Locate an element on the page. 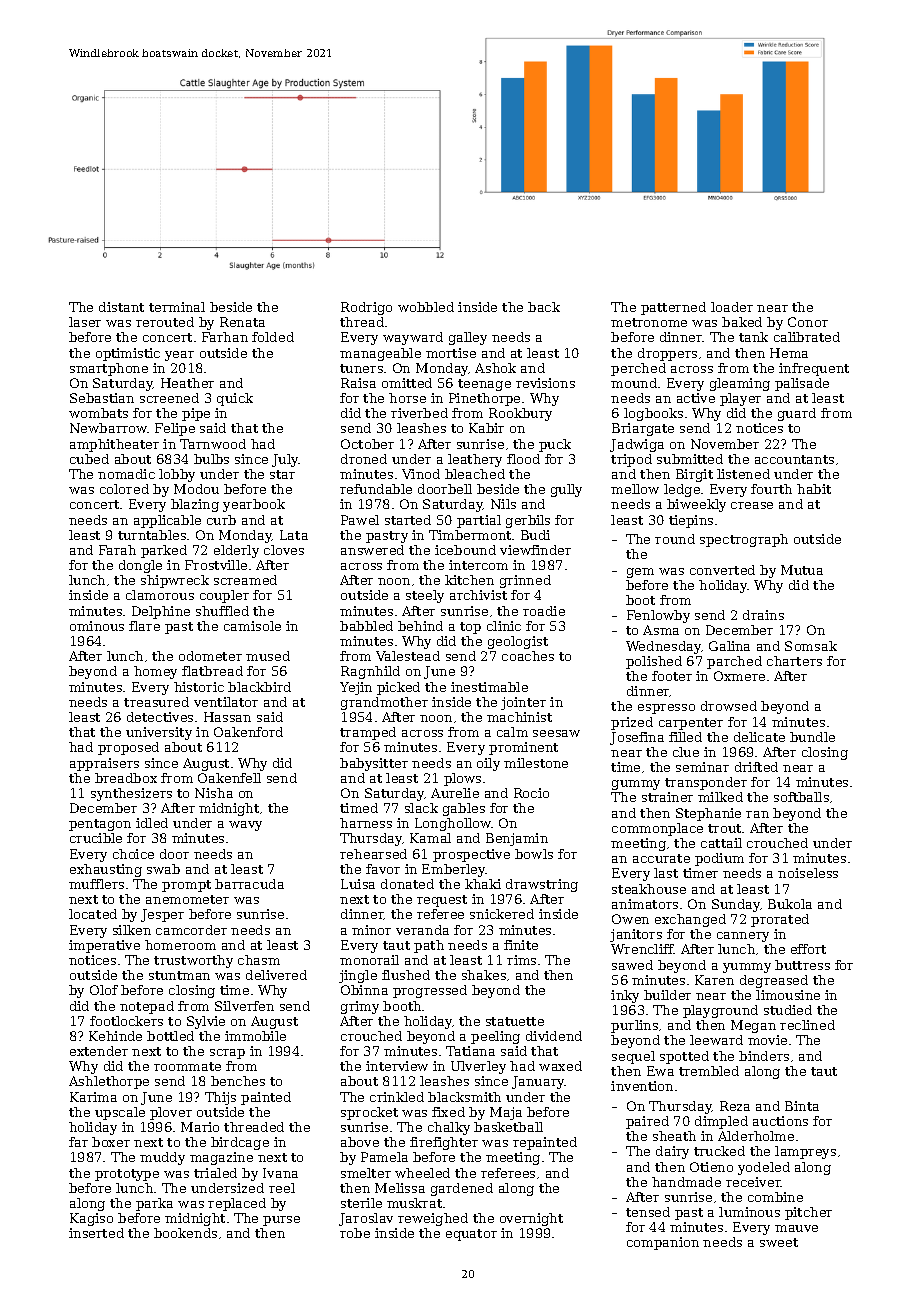  Conor is located at coordinates (808, 322).
